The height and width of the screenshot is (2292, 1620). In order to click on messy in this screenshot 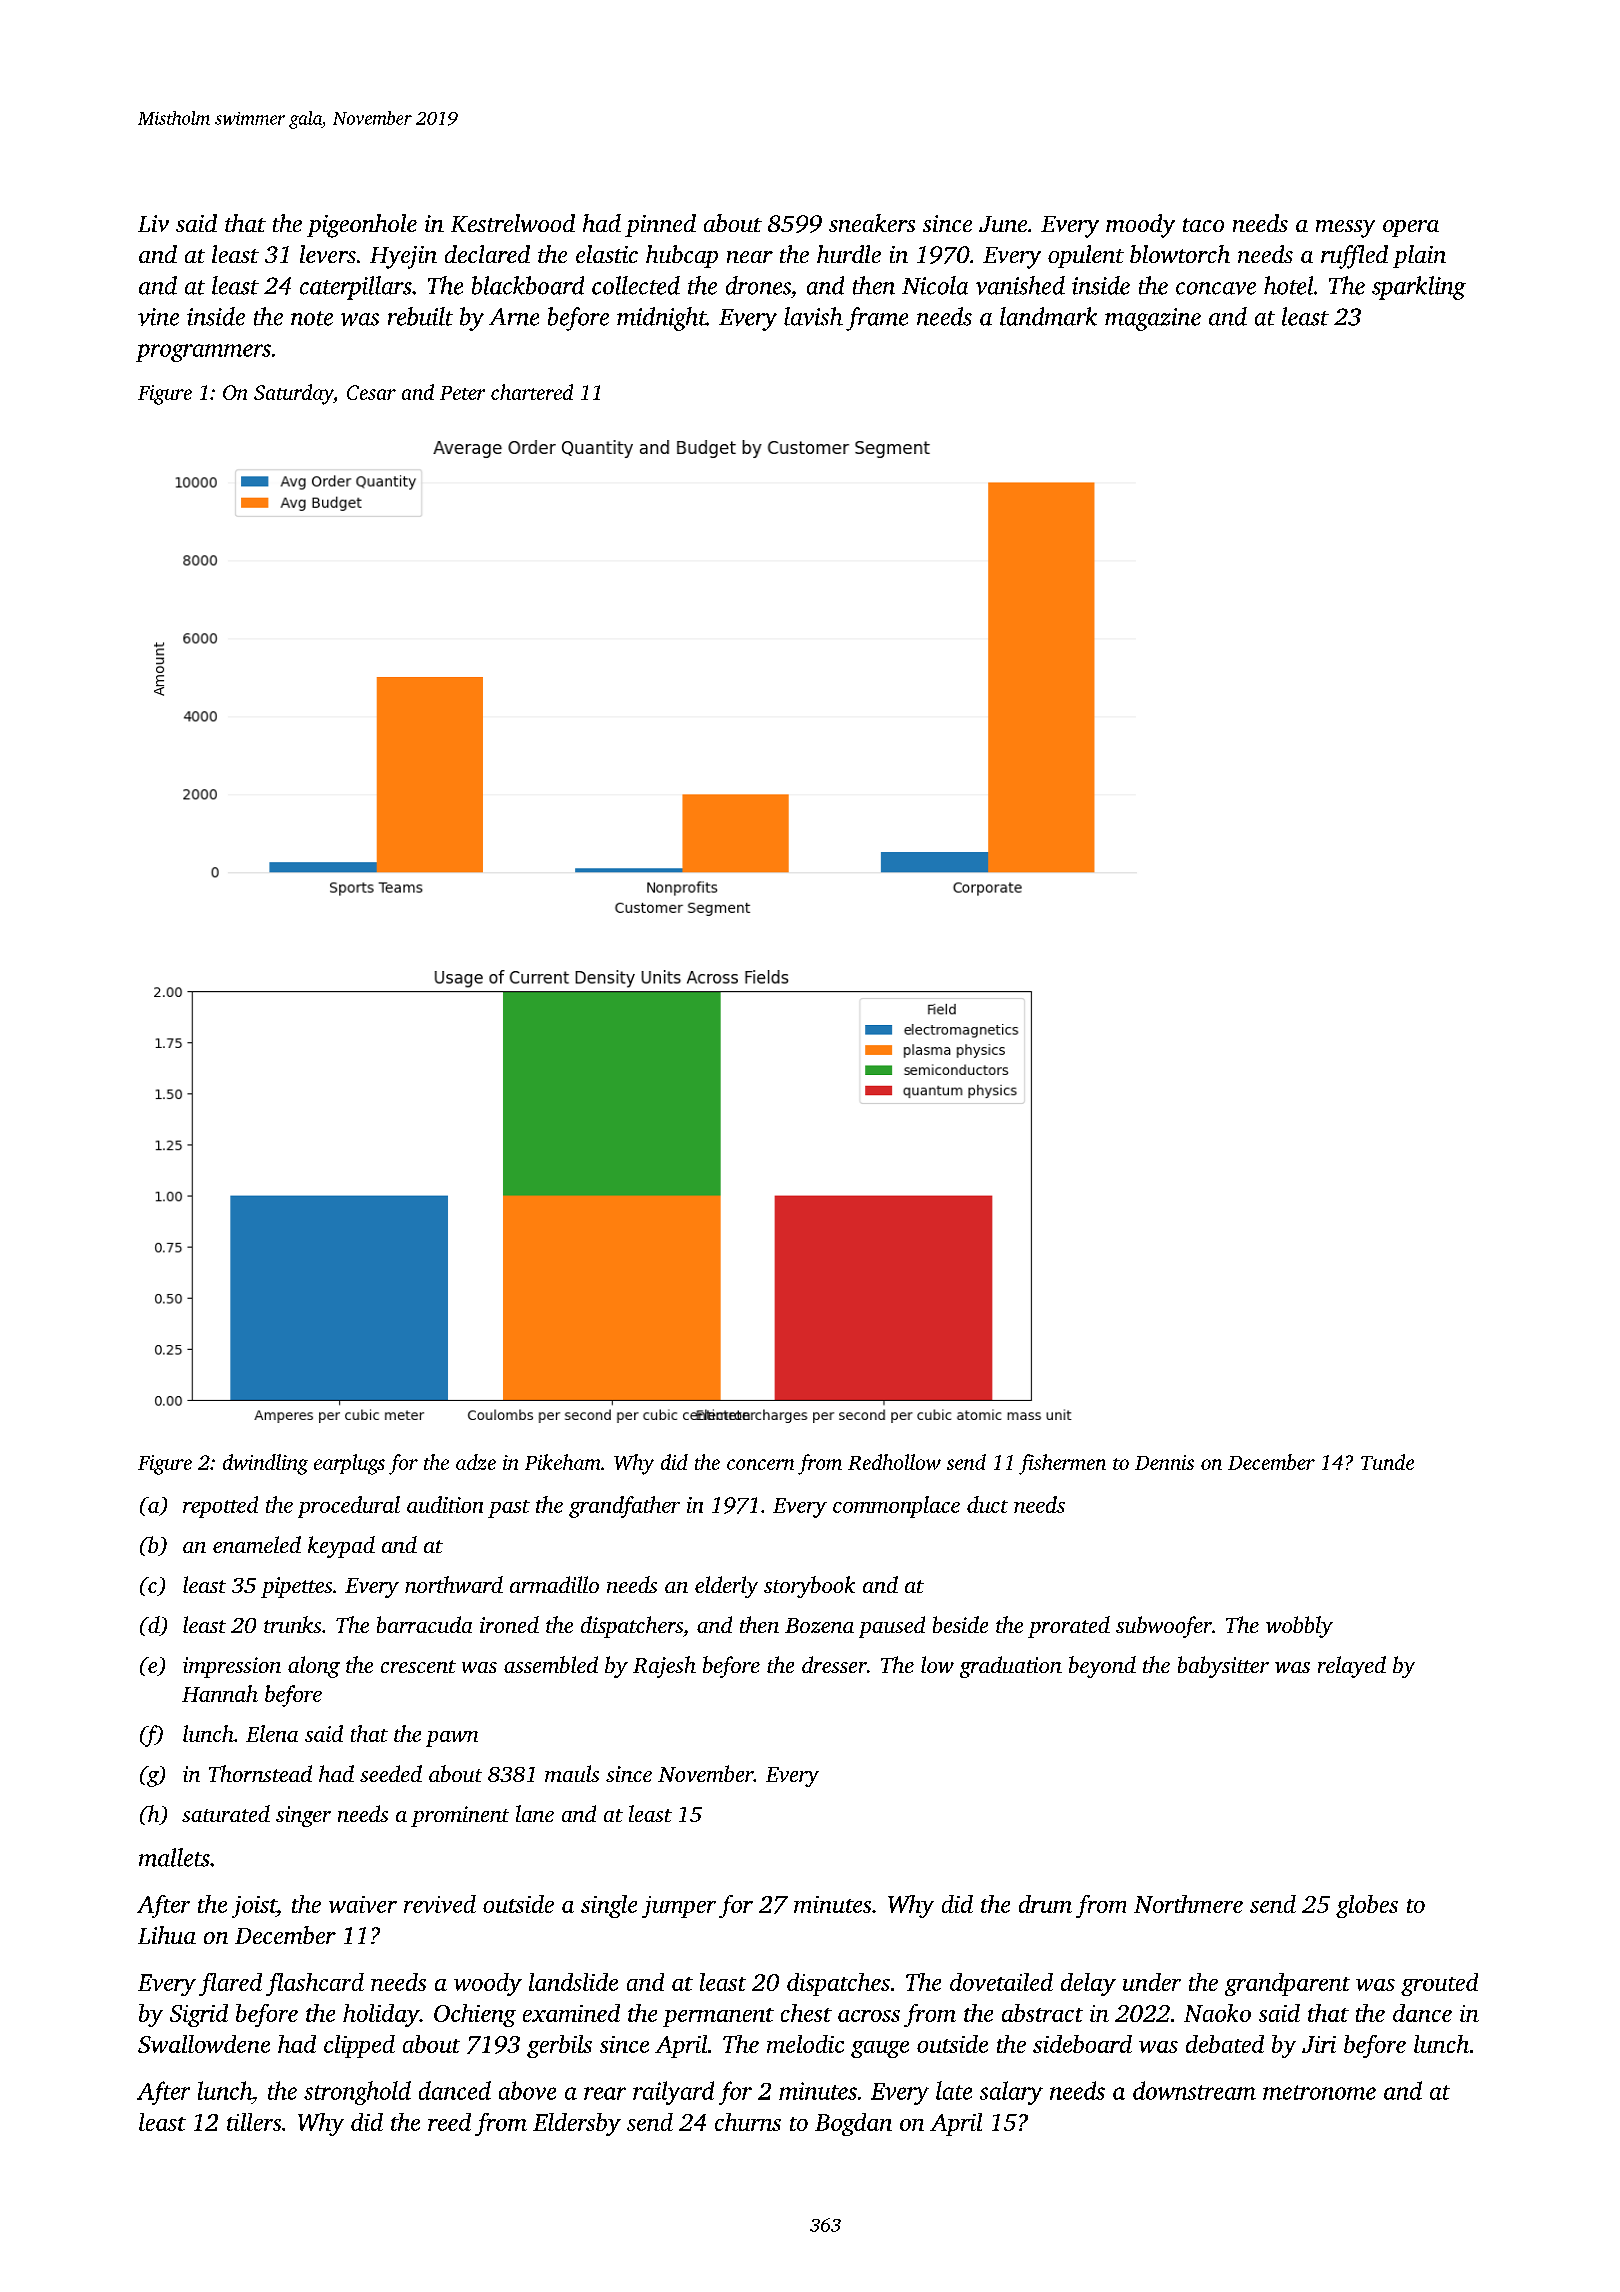, I will do `click(1345, 229)`.
